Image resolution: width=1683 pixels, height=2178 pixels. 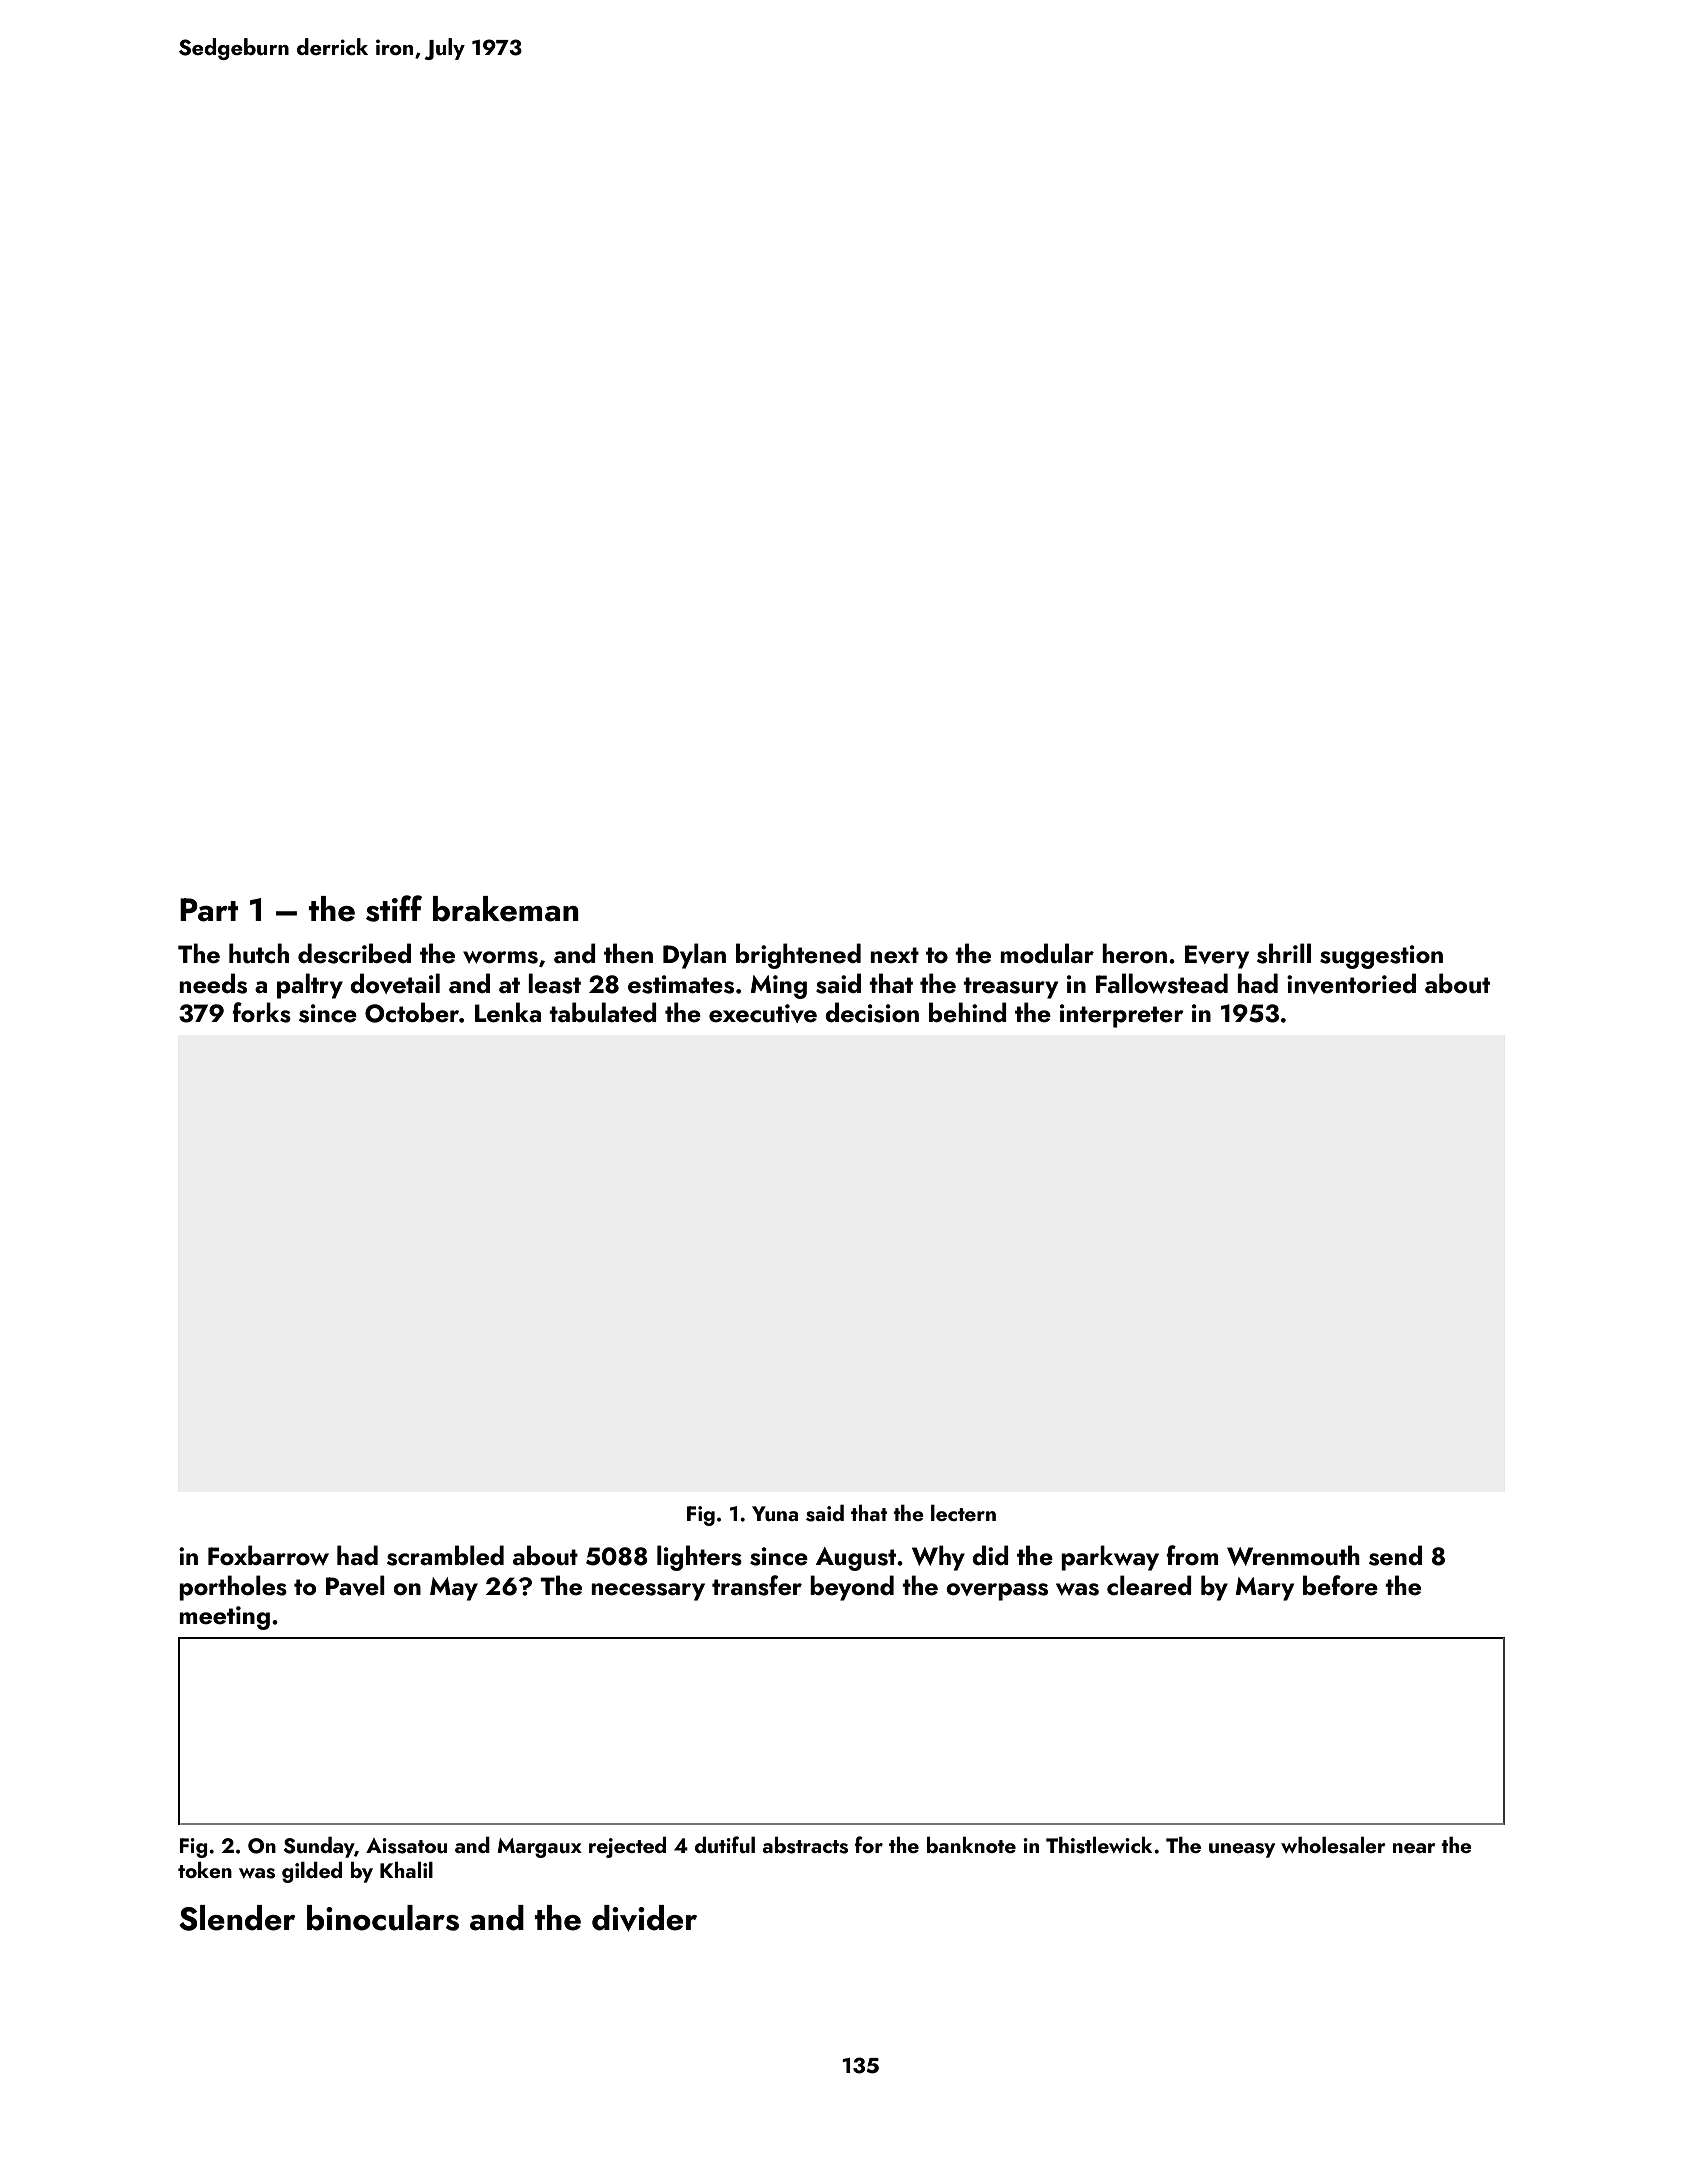 I want to click on behind, so click(x=968, y=1012).
